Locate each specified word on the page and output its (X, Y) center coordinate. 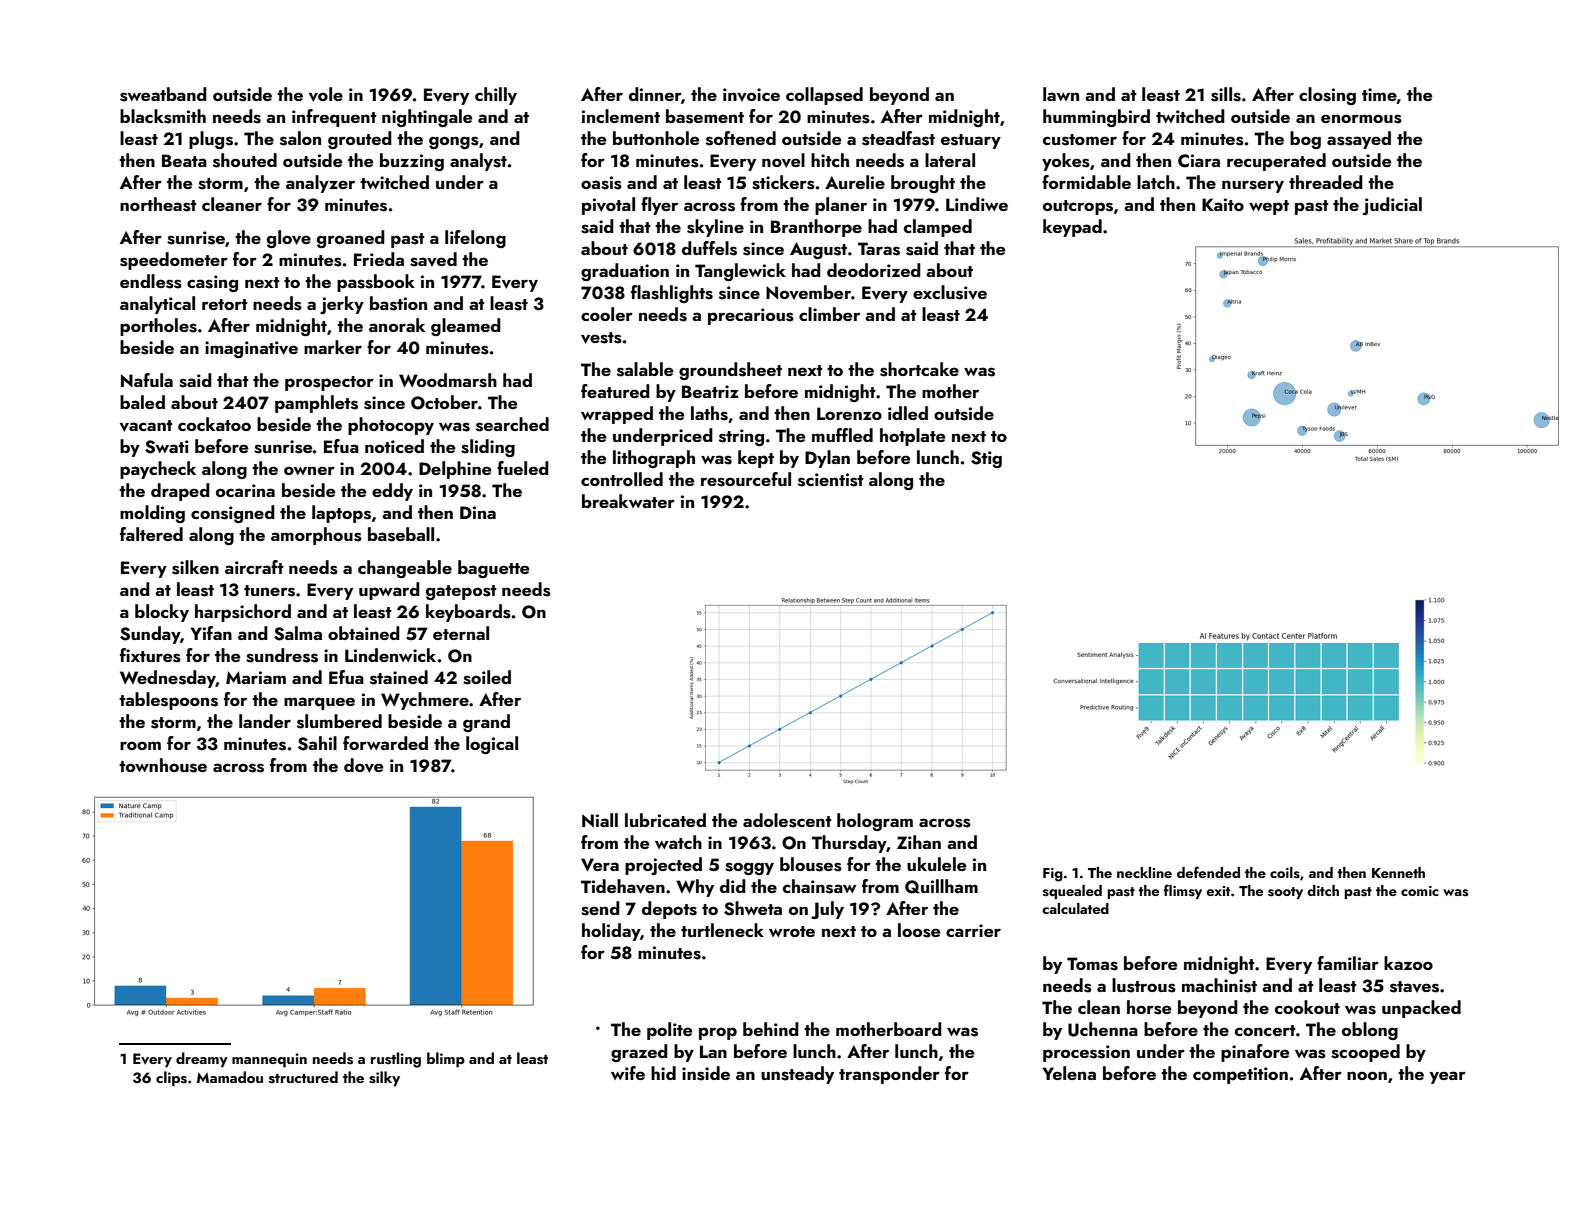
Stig (986, 459)
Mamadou (230, 1077)
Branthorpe (816, 228)
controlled (622, 479)
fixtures (150, 655)
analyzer (320, 184)
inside (706, 1073)
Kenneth (1398, 872)
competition (1240, 1075)
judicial (1392, 206)
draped (180, 492)
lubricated (665, 820)
